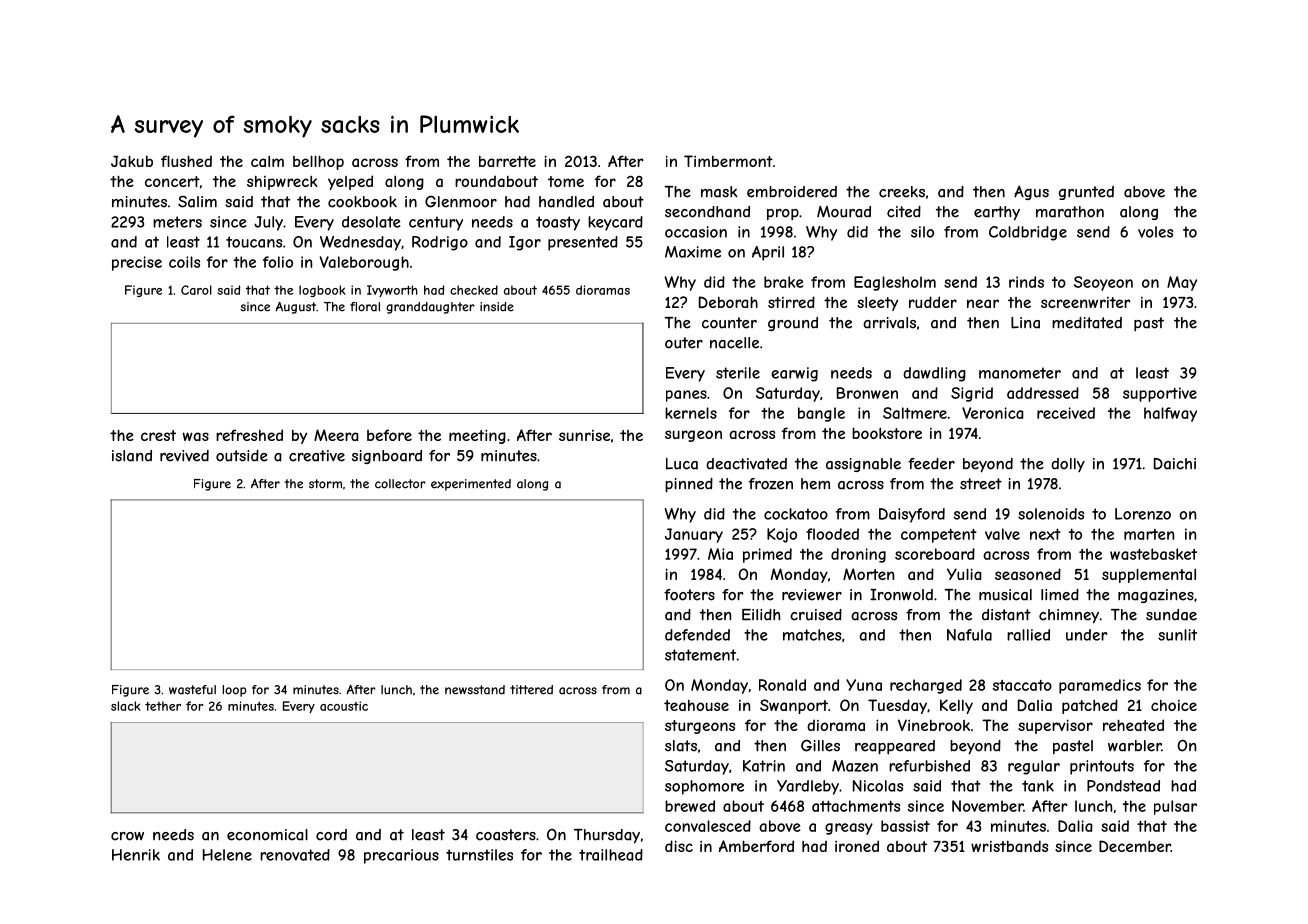 The width and height of the document is (1308, 924). What do you see at coordinates (267, 835) in the document?
I see `economical` at bounding box center [267, 835].
